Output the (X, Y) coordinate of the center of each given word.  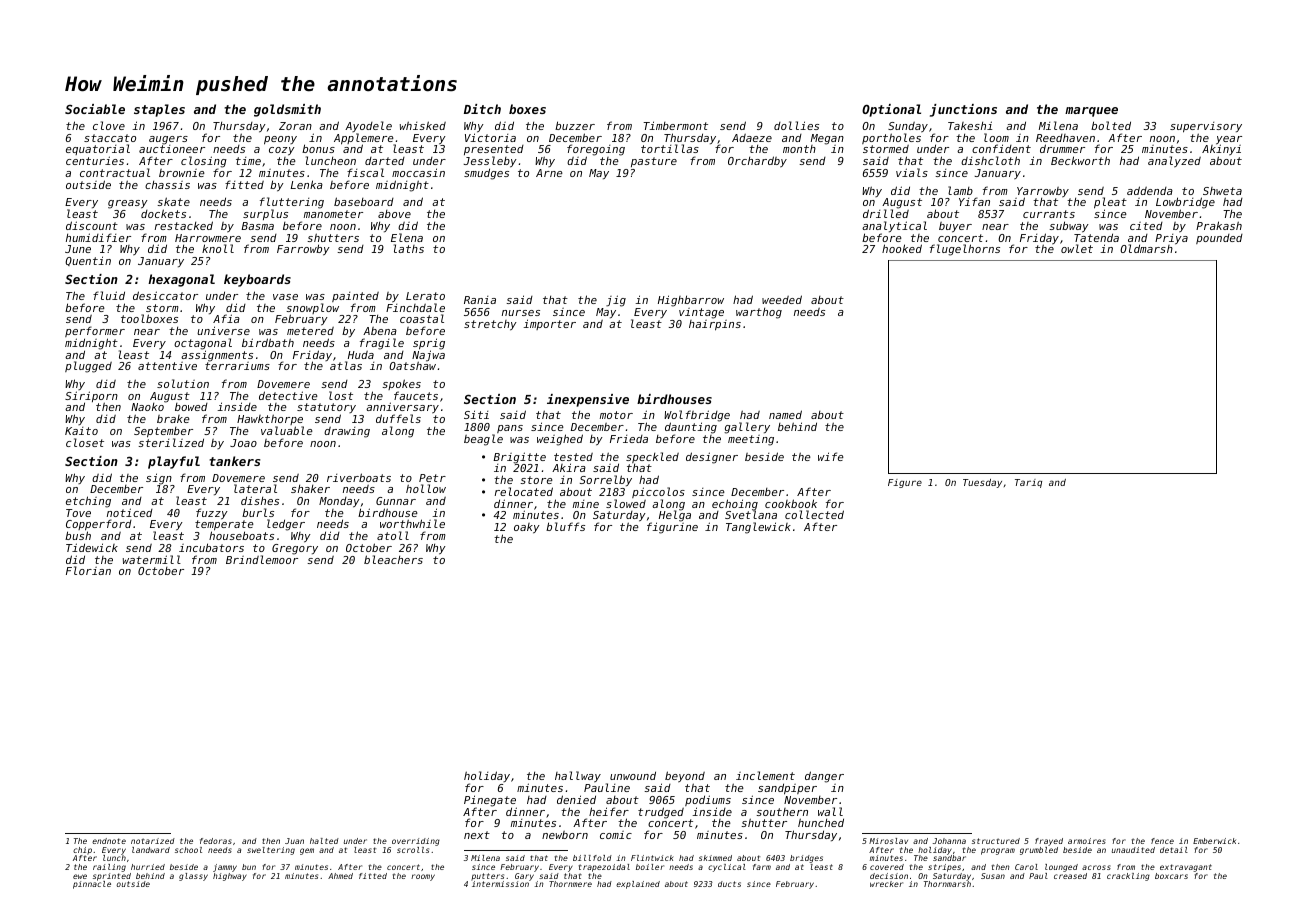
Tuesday (982, 483)
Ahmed (340, 876)
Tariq (1028, 483)
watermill (152, 559)
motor (616, 415)
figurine (672, 528)
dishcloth (990, 160)
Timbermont (675, 125)
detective (288, 395)
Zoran (295, 126)
